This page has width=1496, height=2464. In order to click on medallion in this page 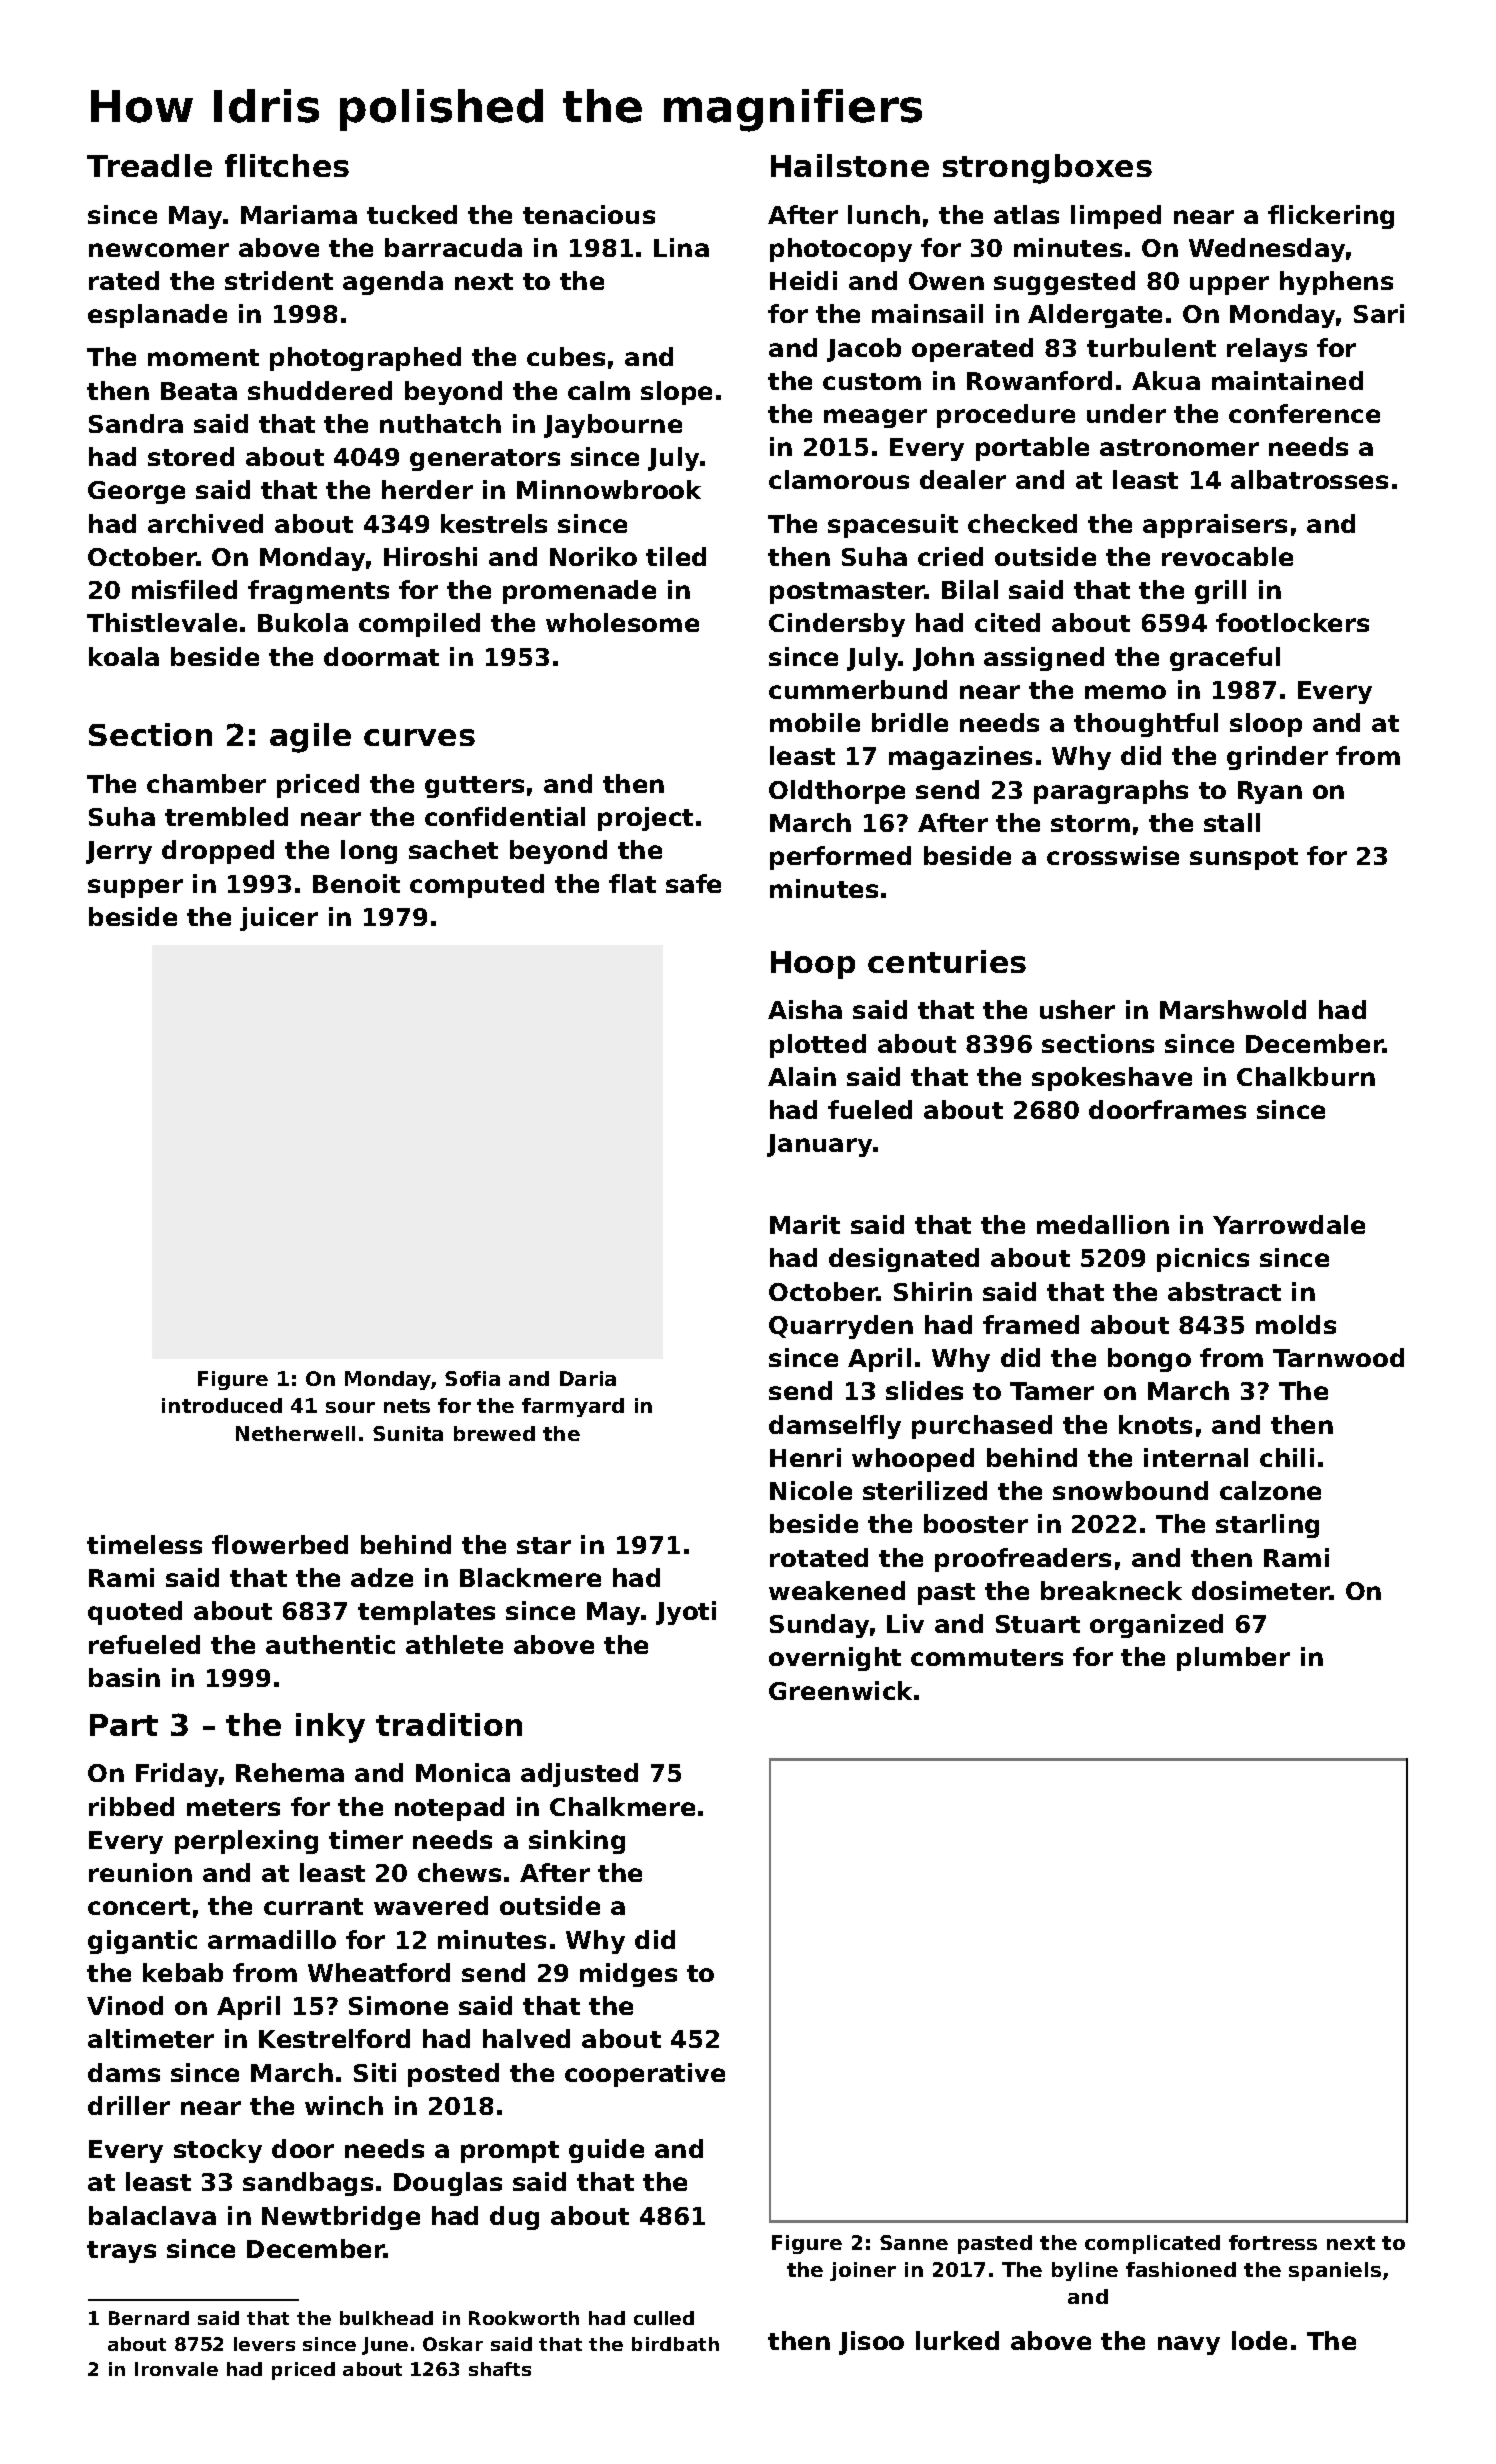, I will do `click(1103, 1224)`.
